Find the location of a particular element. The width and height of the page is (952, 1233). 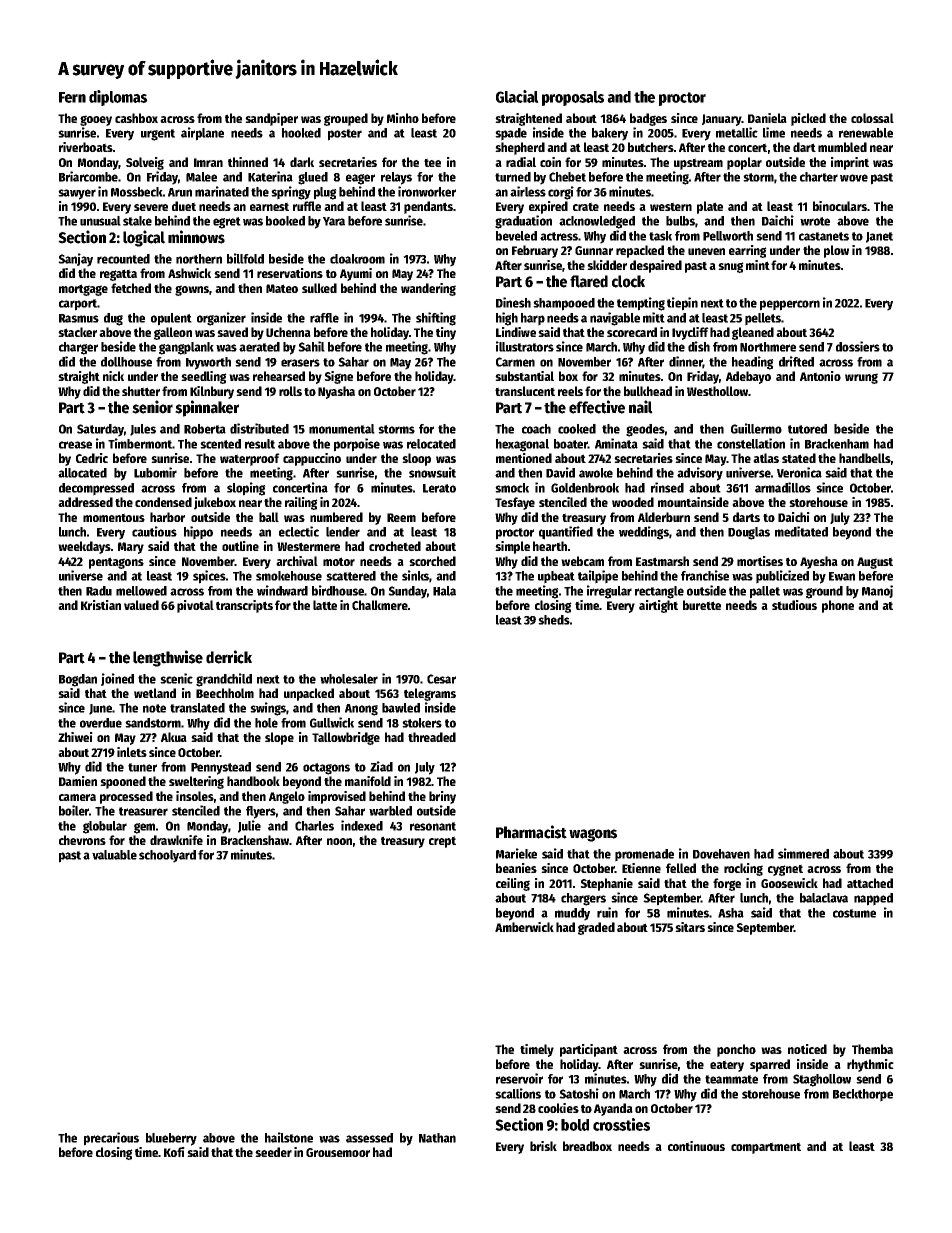

continuous is located at coordinates (696, 1146).
